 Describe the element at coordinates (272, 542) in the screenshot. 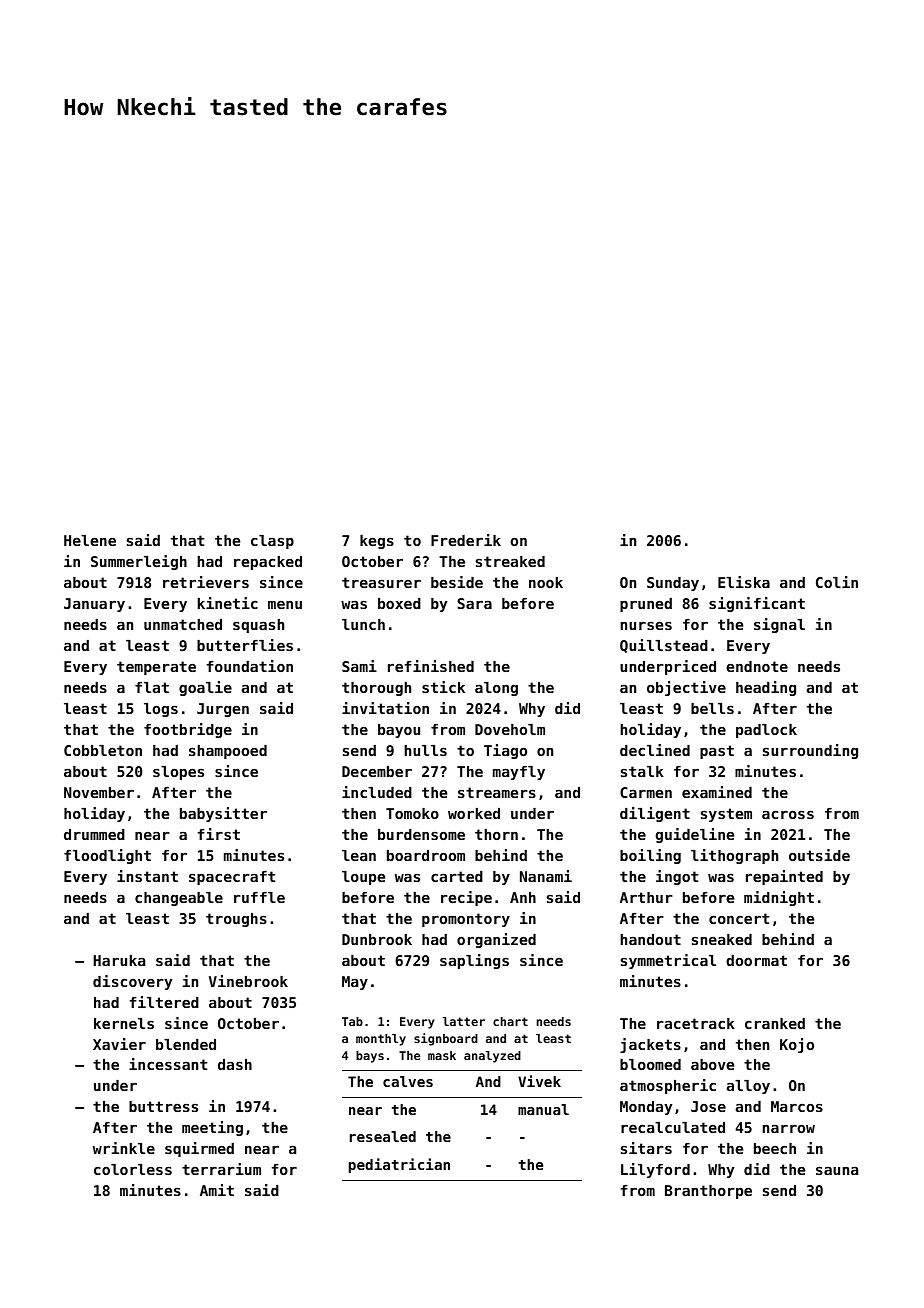

I see `clasp` at that location.
